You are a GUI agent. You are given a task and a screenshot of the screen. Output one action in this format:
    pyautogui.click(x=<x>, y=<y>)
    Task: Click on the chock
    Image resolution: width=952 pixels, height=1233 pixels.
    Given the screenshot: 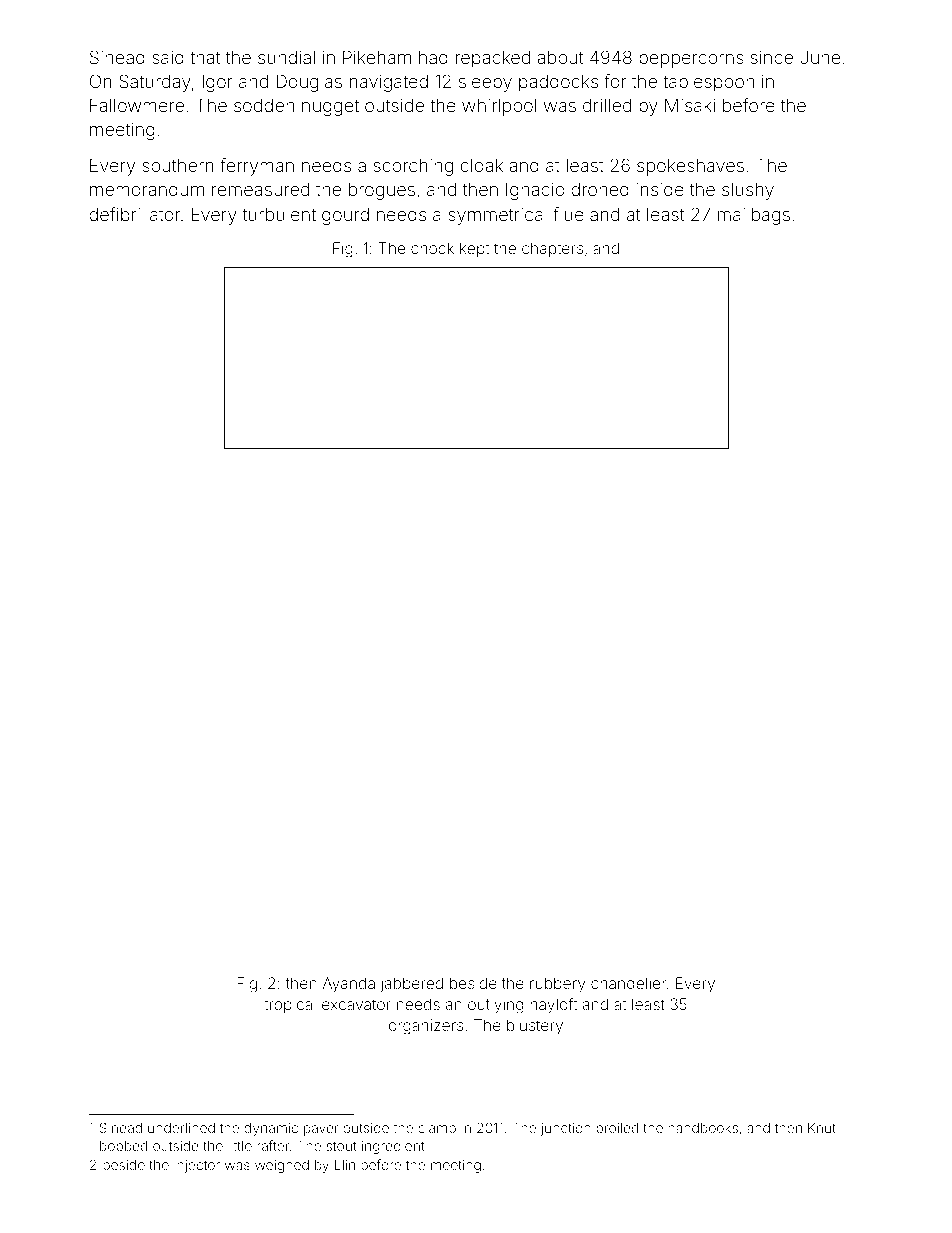 What is the action you would take?
    pyautogui.click(x=432, y=248)
